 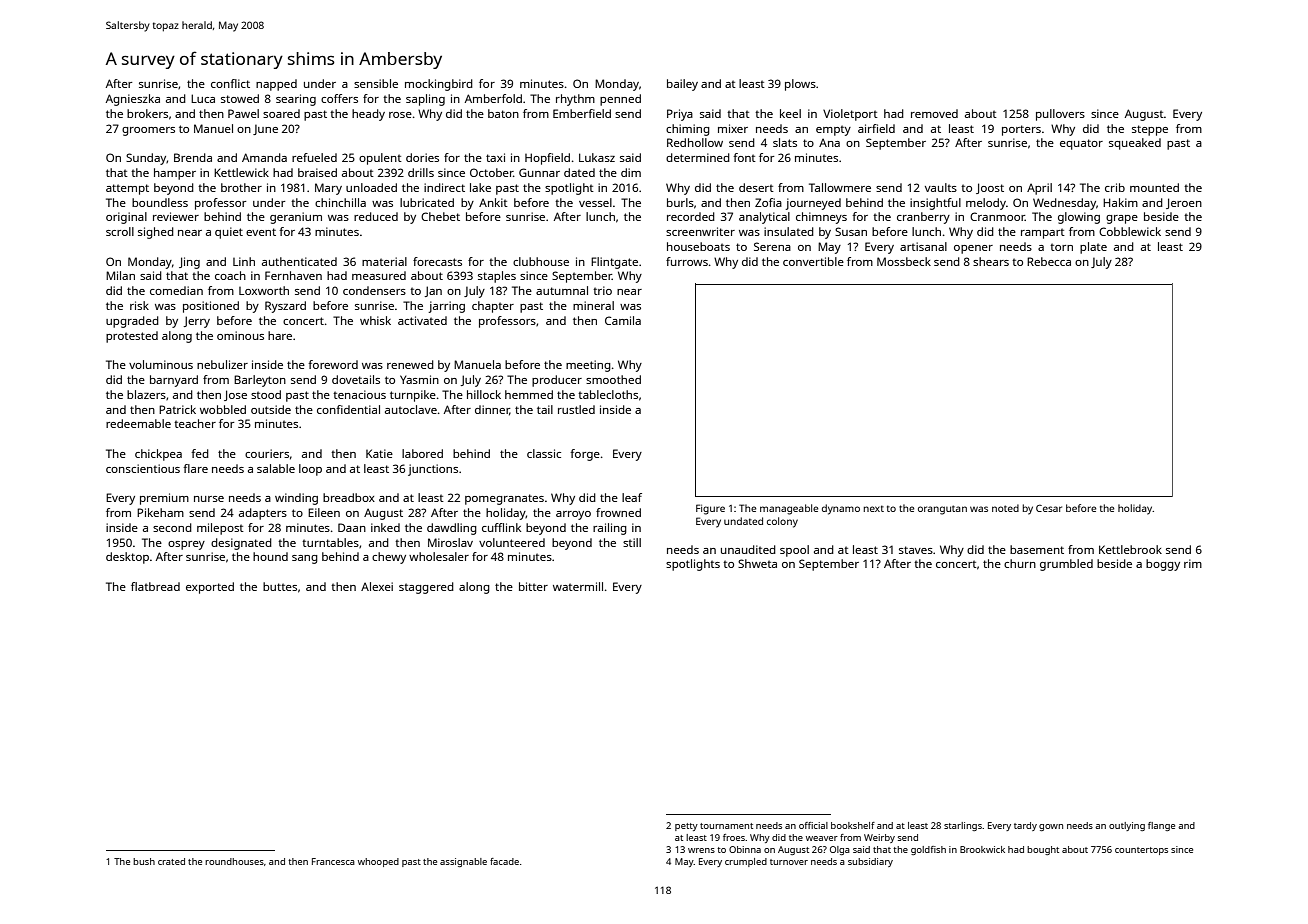 What do you see at coordinates (265, 130) in the image?
I see `June` at bounding box center [265, 130].
